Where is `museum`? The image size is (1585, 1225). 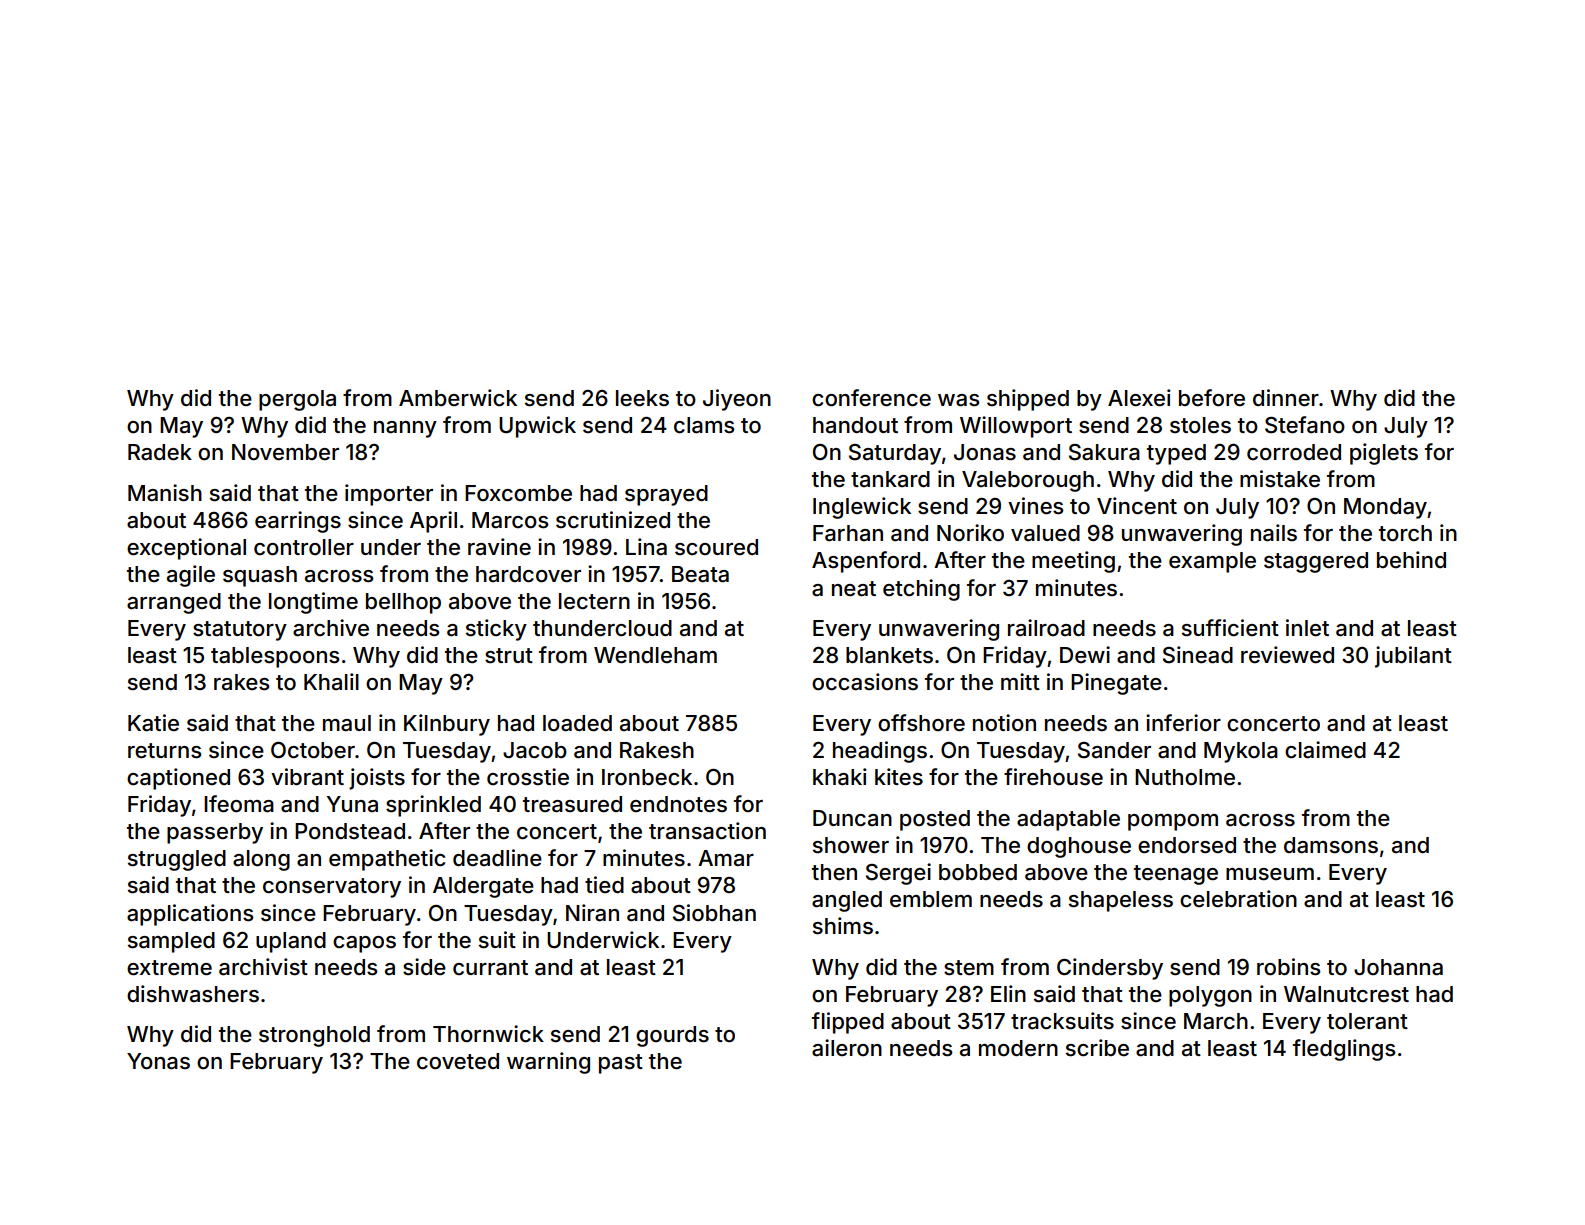 museum is located at coordinates (1270, 874).
